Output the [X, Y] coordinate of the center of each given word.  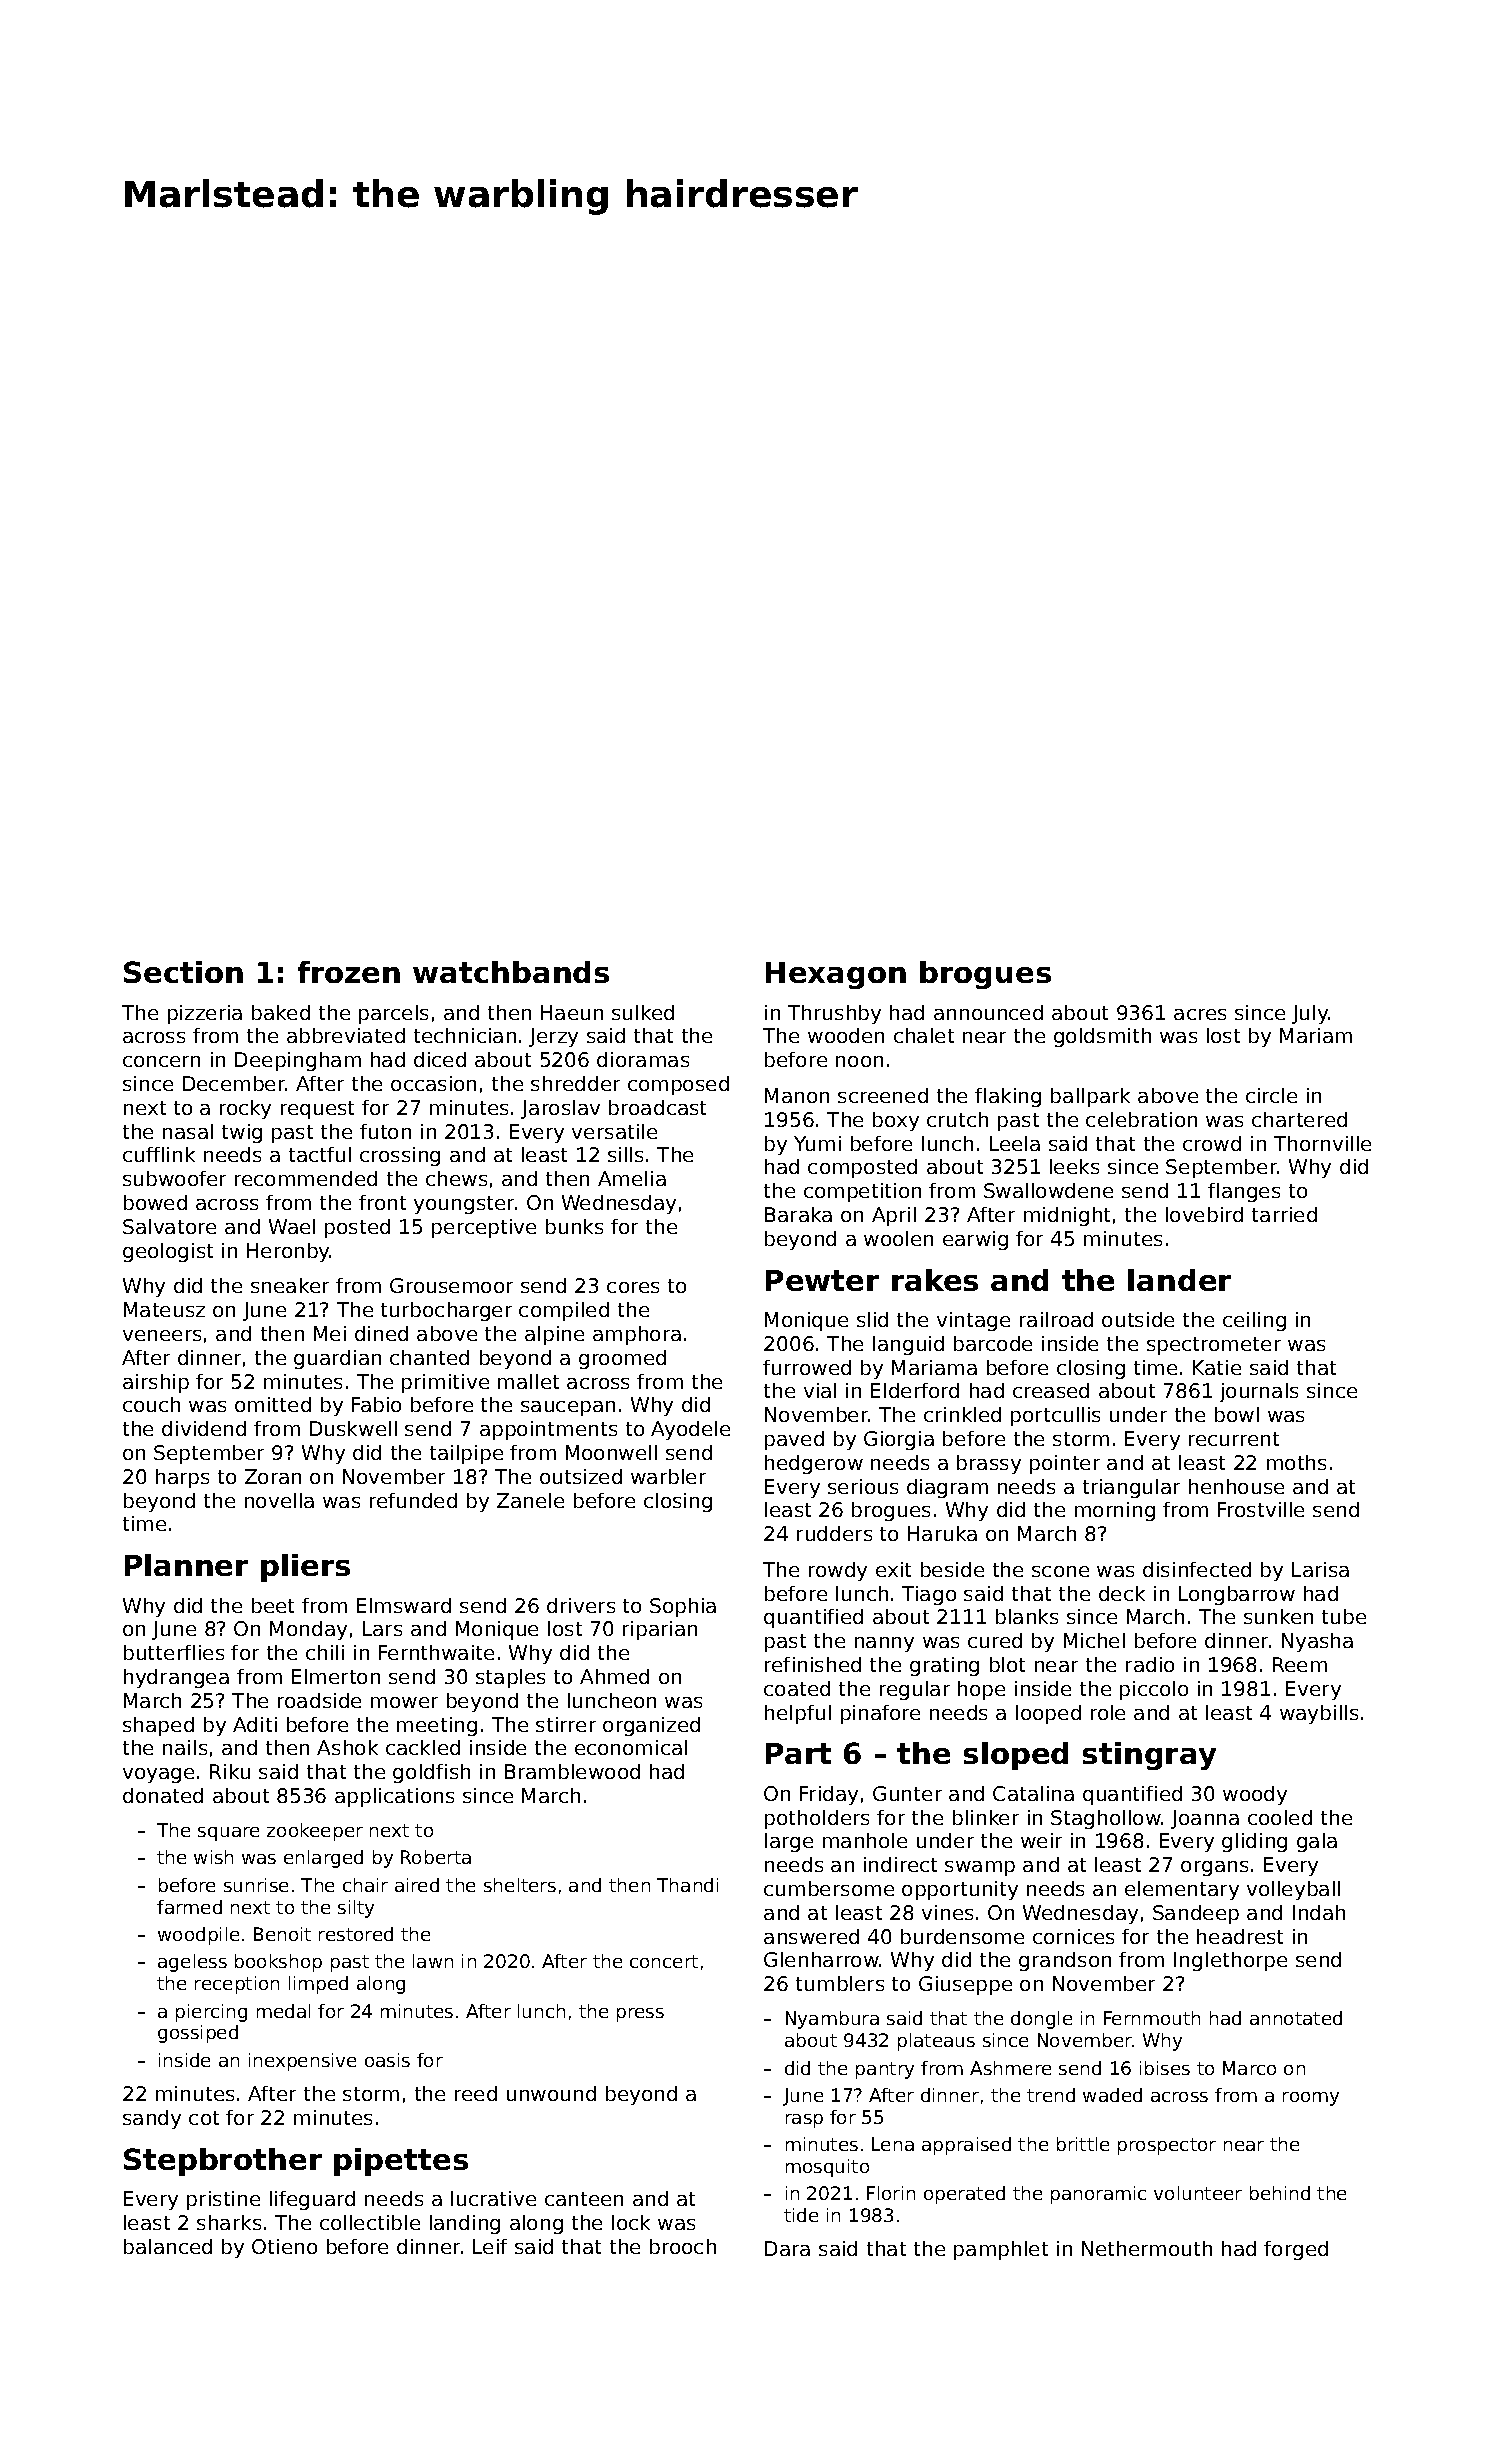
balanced [168, 2246]
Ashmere [1010, 2068]
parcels [393, 1014]
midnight [1067, 1216]
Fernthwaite [436, 1652]
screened [883, 1095]
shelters [520, 1885]
